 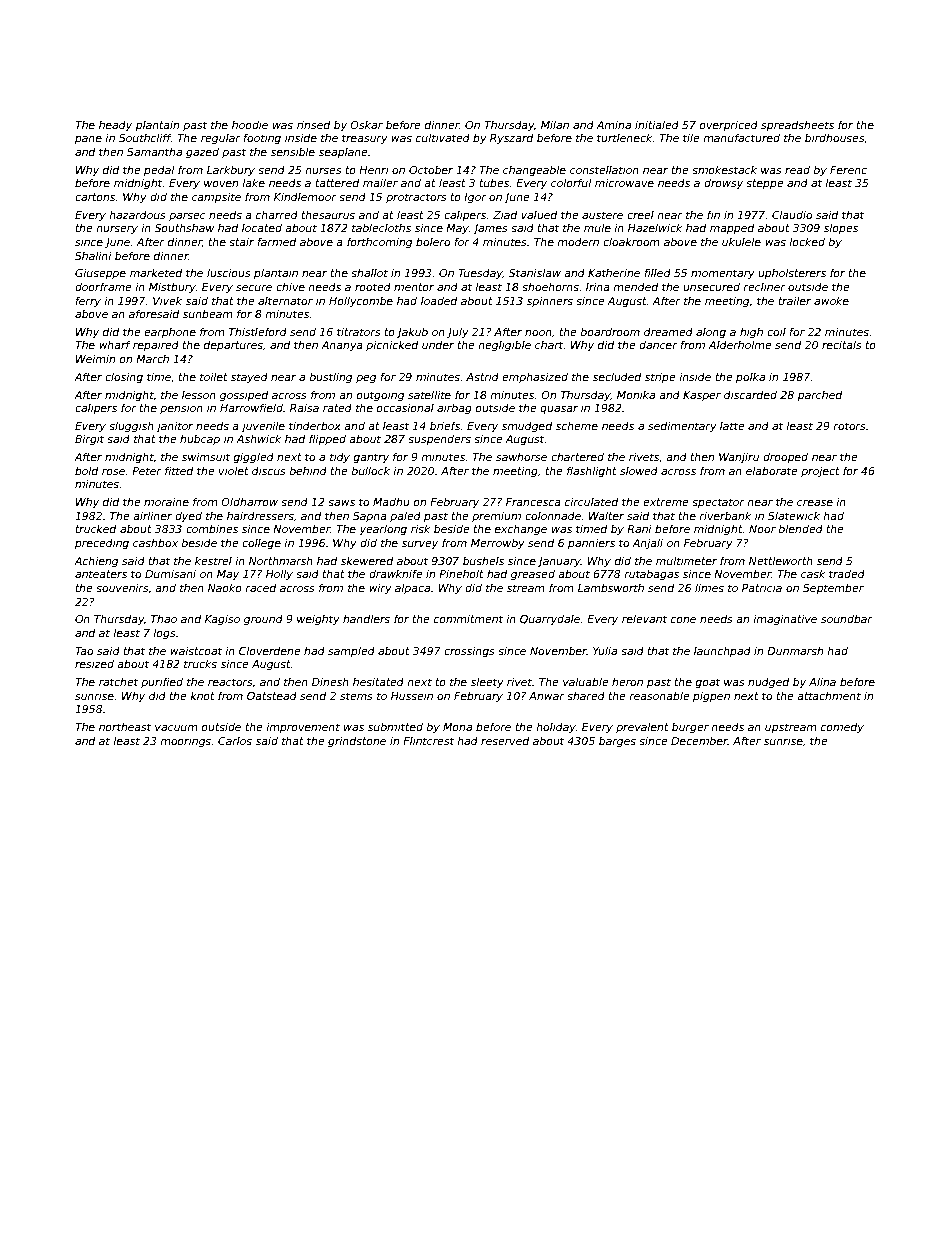 I want to click on trailer, so click(x=794, y=300).
